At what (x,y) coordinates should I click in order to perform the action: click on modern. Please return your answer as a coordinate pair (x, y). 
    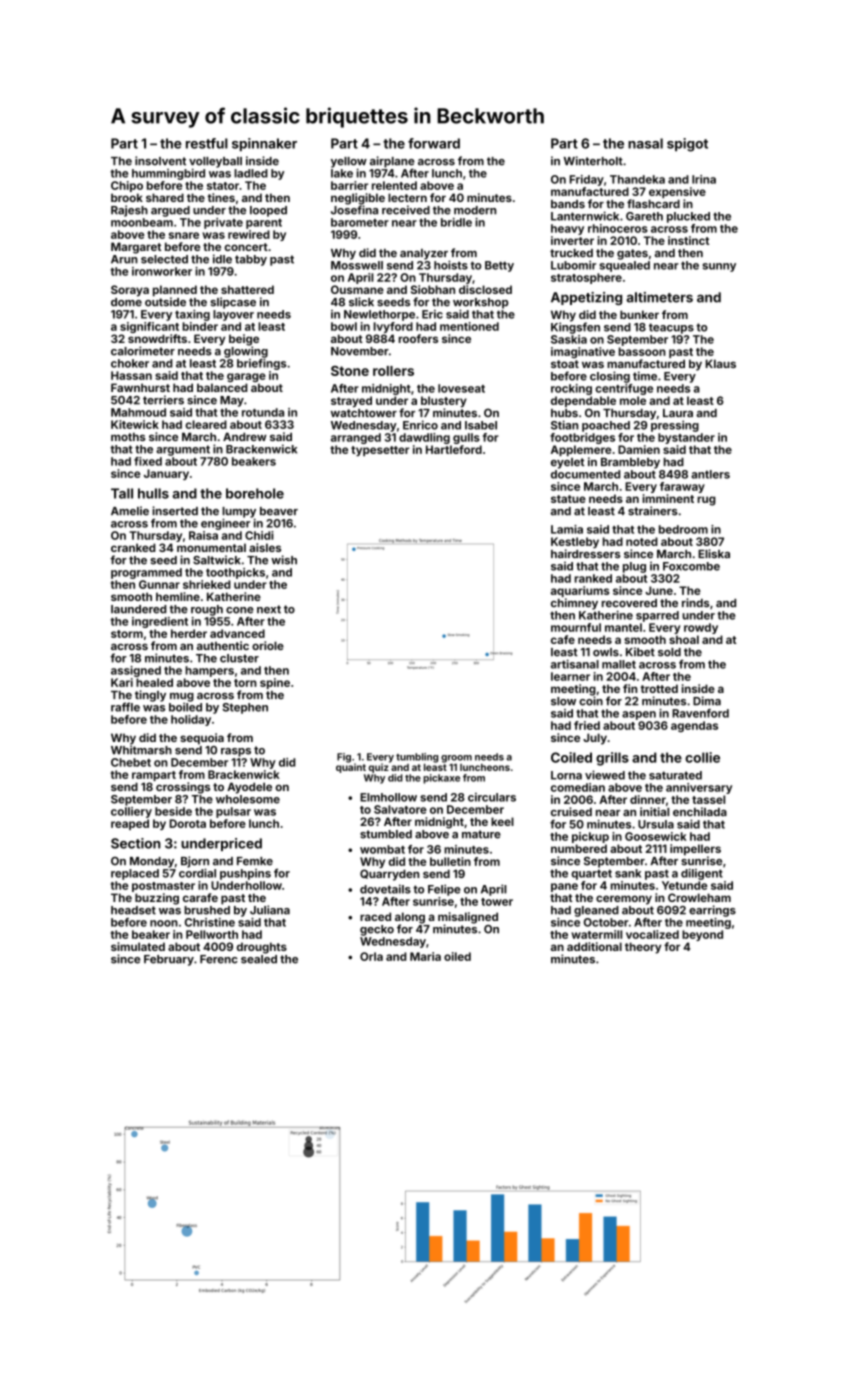
    Looking at the image, I should click on (475, 210).
